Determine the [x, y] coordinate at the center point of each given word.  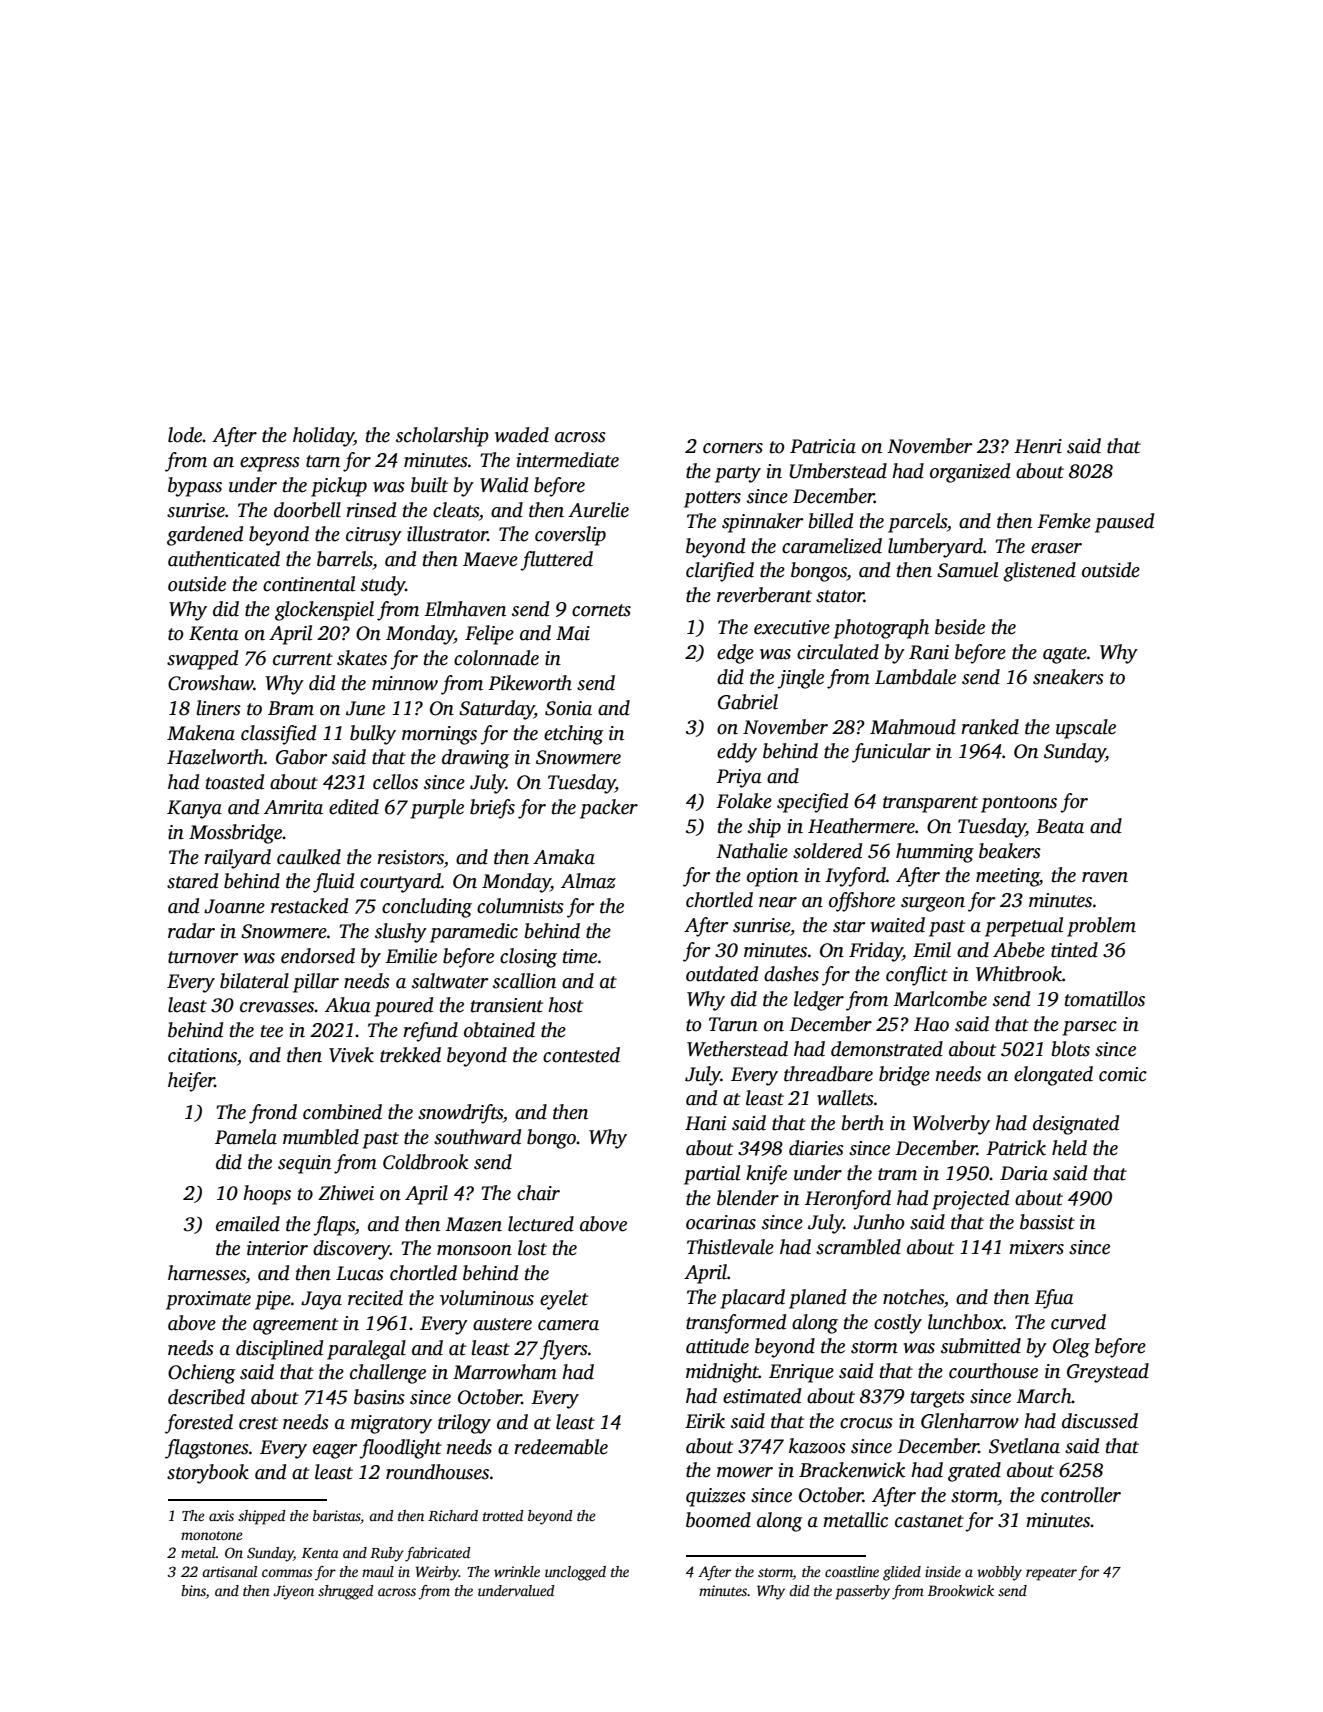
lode [185, 435]
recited [375, 1298]
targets [938, 1399]
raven [1105, 877]
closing [528, 958]
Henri [1038, 446]
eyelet [564, 1300]
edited [354, 807]
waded [522, 435]
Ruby [387, 1554]
